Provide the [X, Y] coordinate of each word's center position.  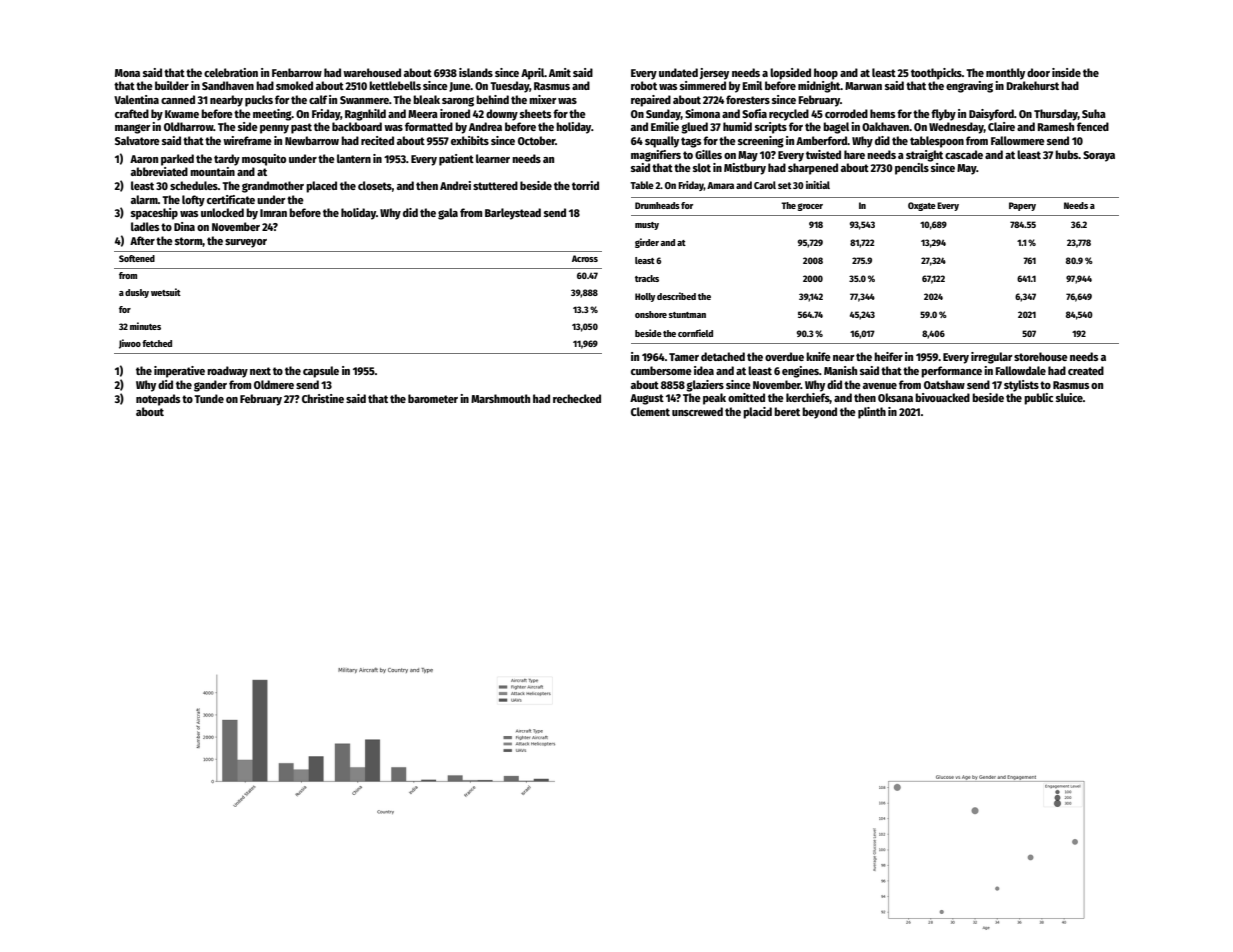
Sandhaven [228, 85]
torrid [585, 185]
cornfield [695, 333]
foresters [748, 99]
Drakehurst [1032, 85]
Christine [323, 398]
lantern [354, 158]
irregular [992, 358]
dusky [137, 293]
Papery [1022, 206]
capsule [321, 372]
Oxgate [922, 206]
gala [448, 214]
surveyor [246, 243]
